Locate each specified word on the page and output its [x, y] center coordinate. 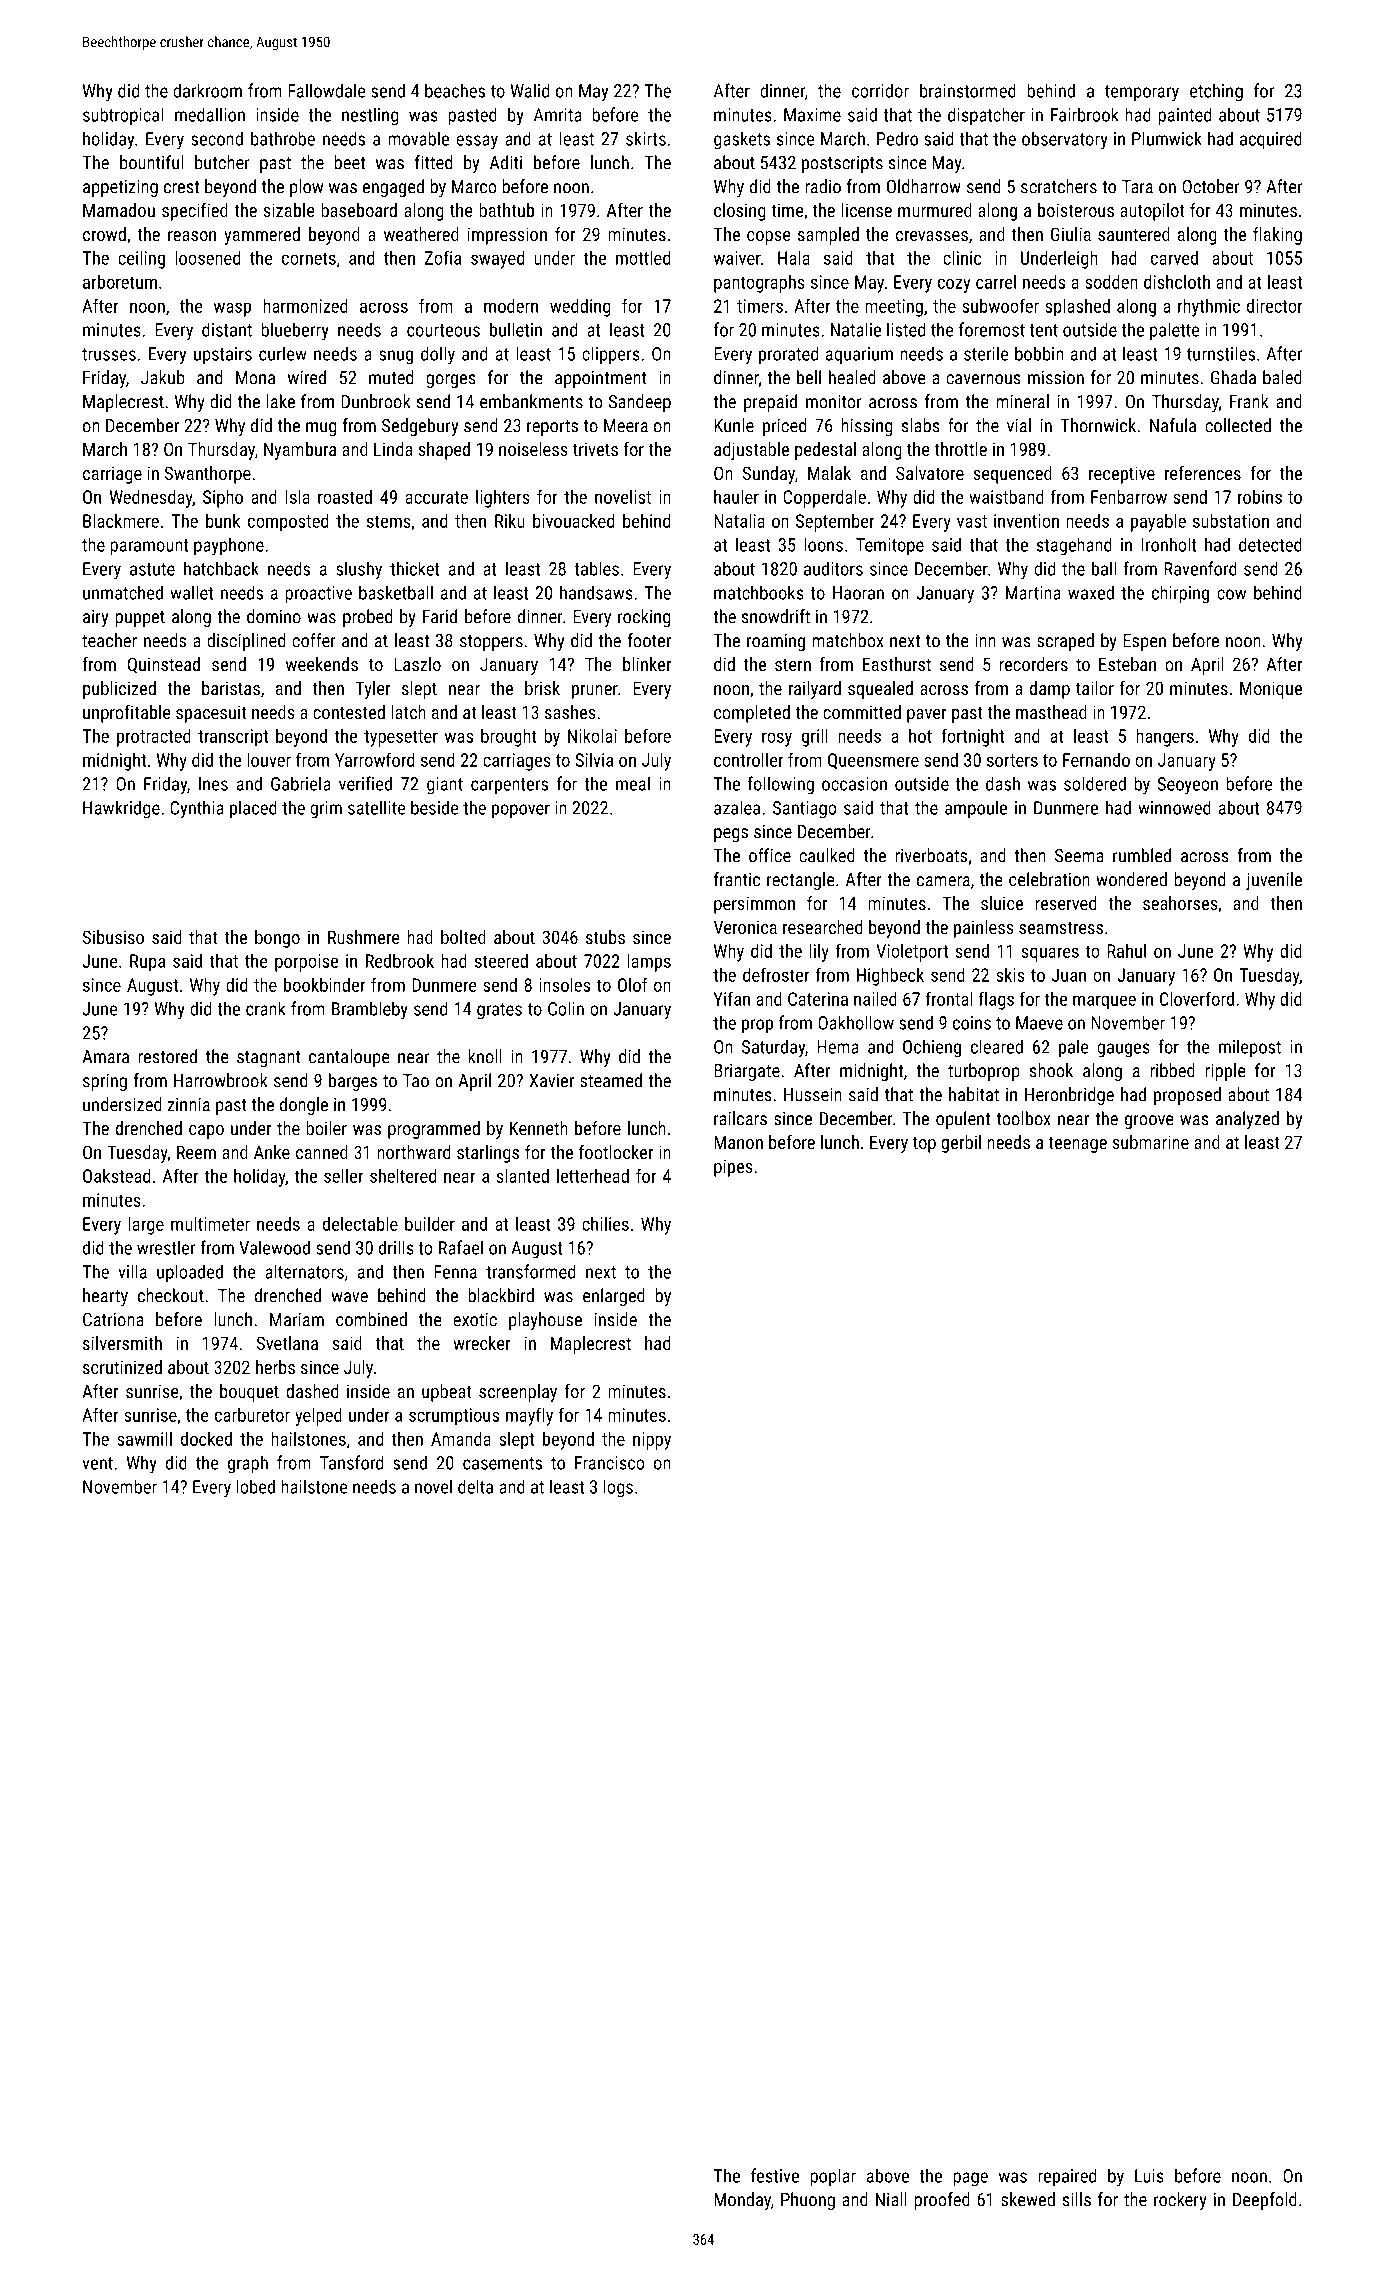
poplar [833, 2177]
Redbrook [400, 960]
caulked [827, 855]
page [970, 2179]
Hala [794, 257]
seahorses [1180, 903]
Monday [742, 2201]
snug [396, 357]
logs [618, 1488]
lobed [256, 1486]
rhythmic [1209, 307]
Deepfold [1265, 2201]
